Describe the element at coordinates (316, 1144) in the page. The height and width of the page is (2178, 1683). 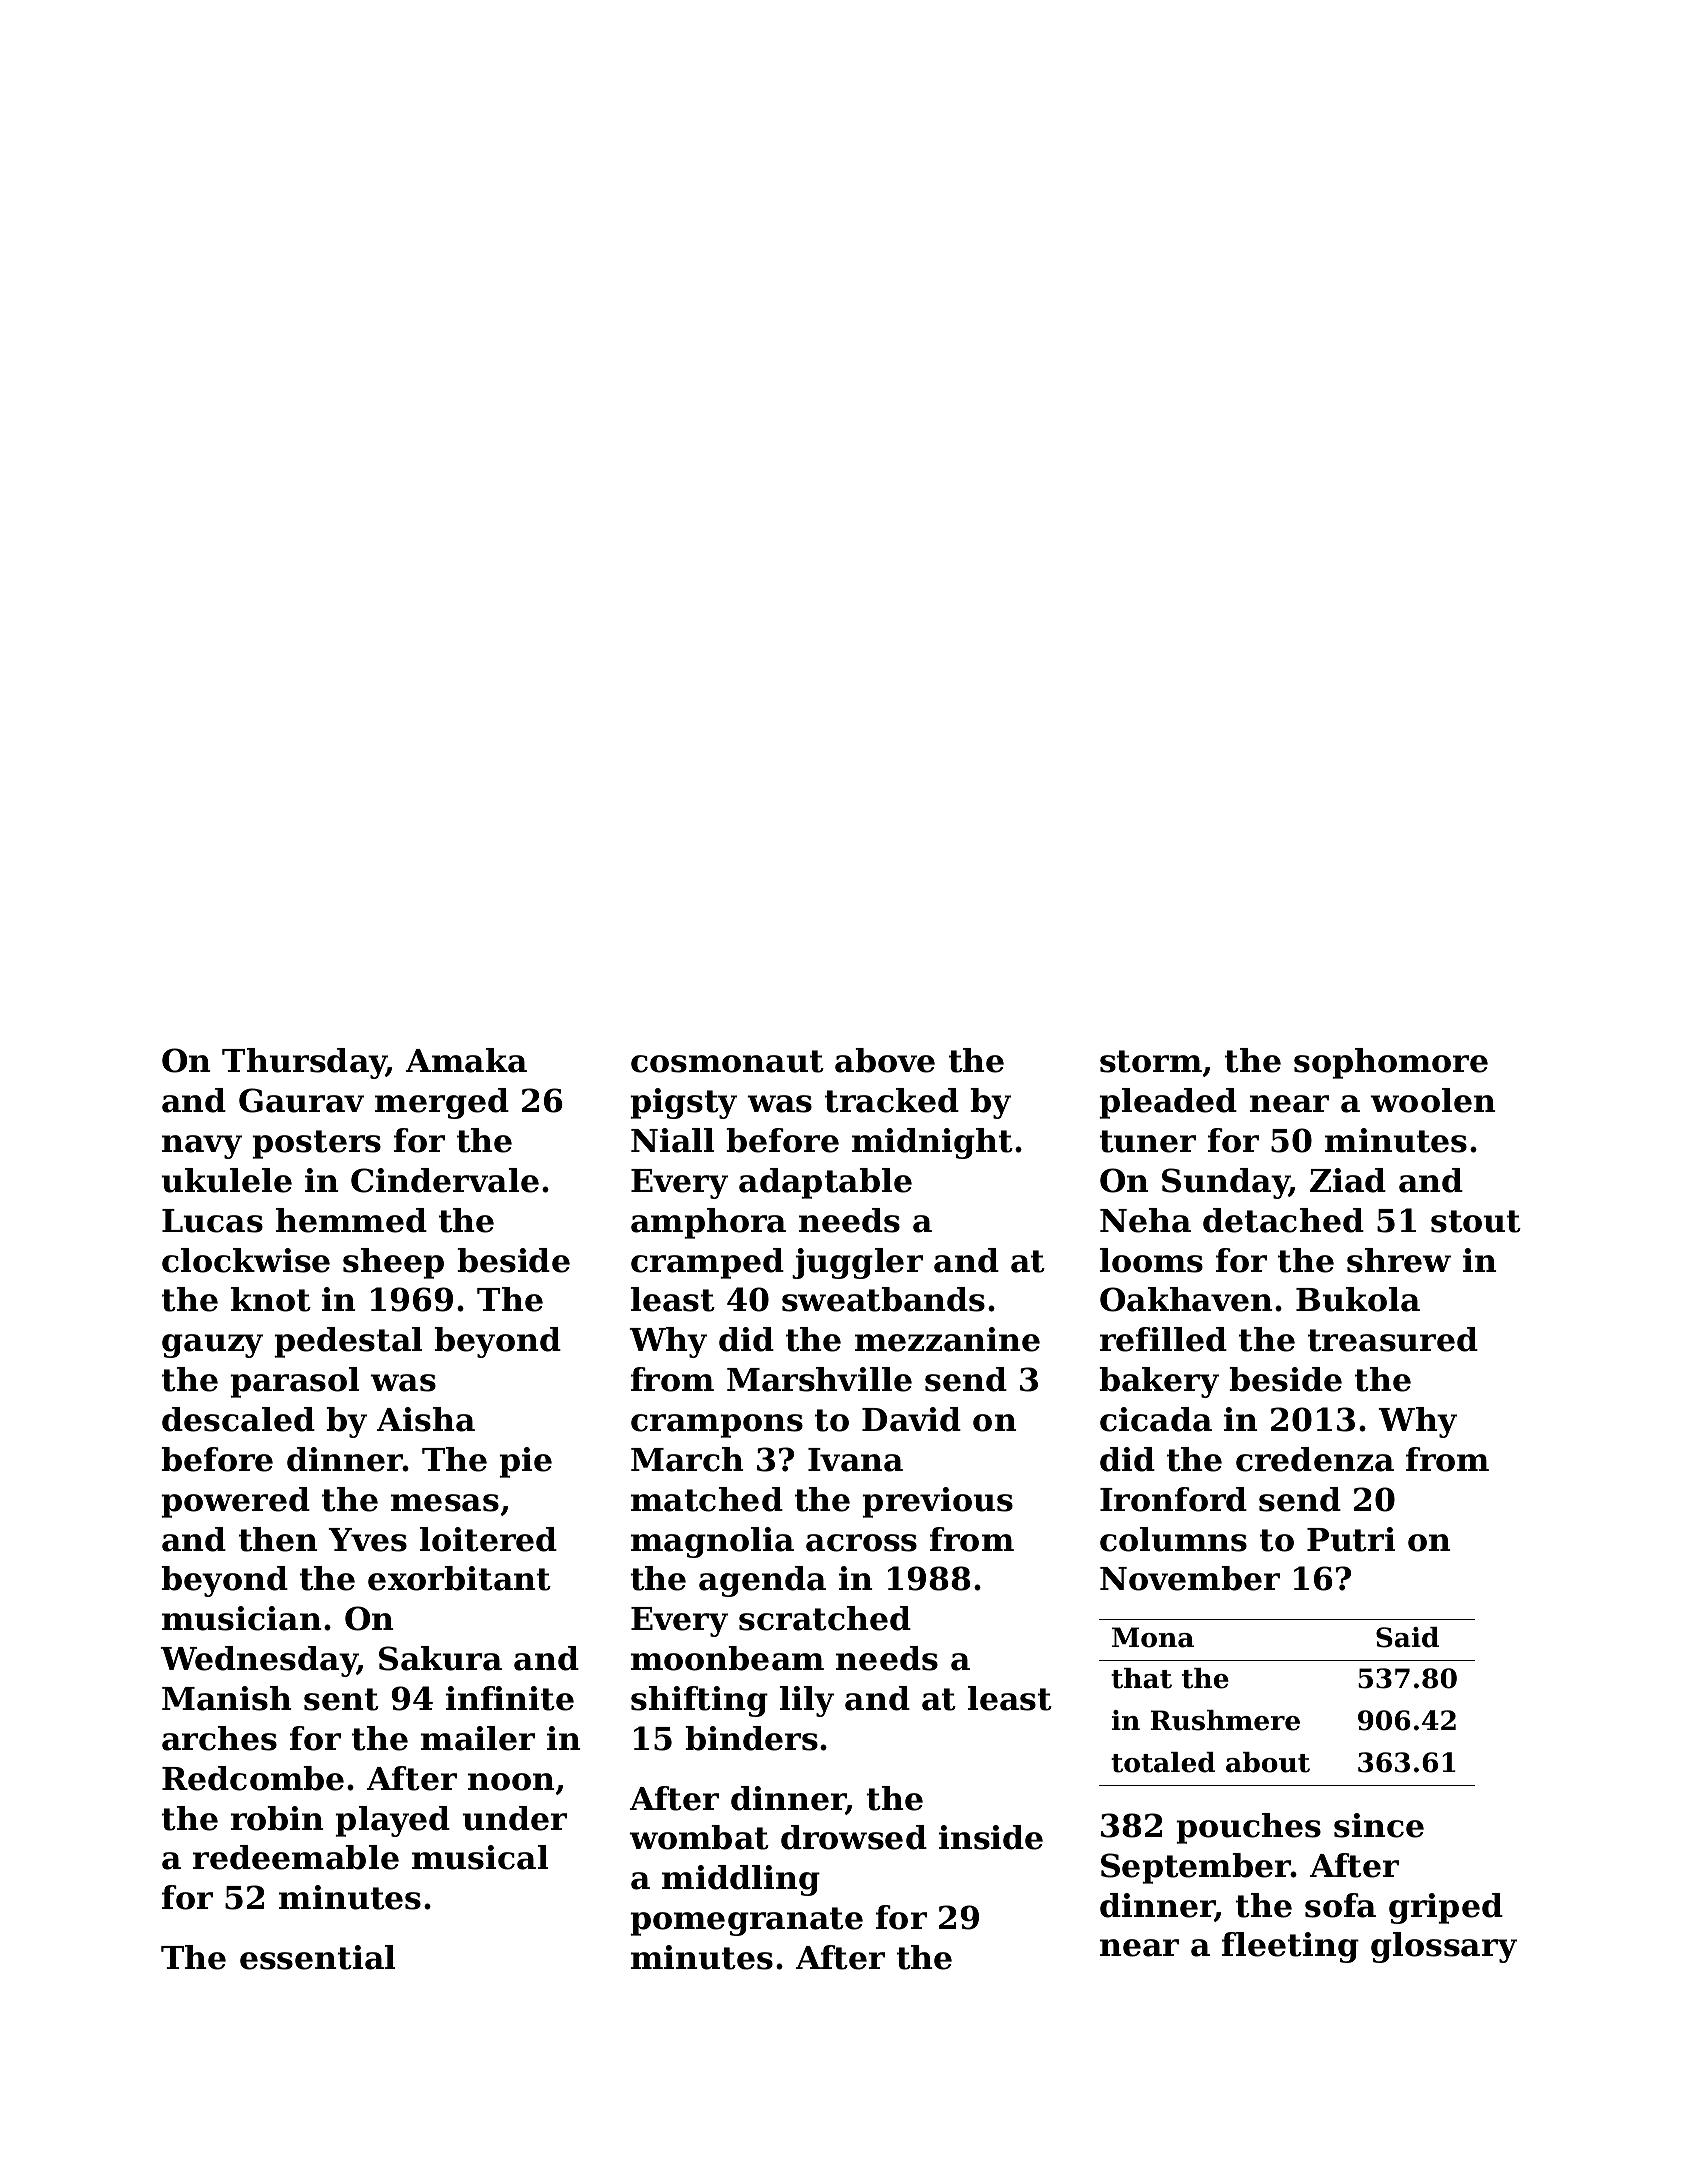
I see `posters` at that location.
